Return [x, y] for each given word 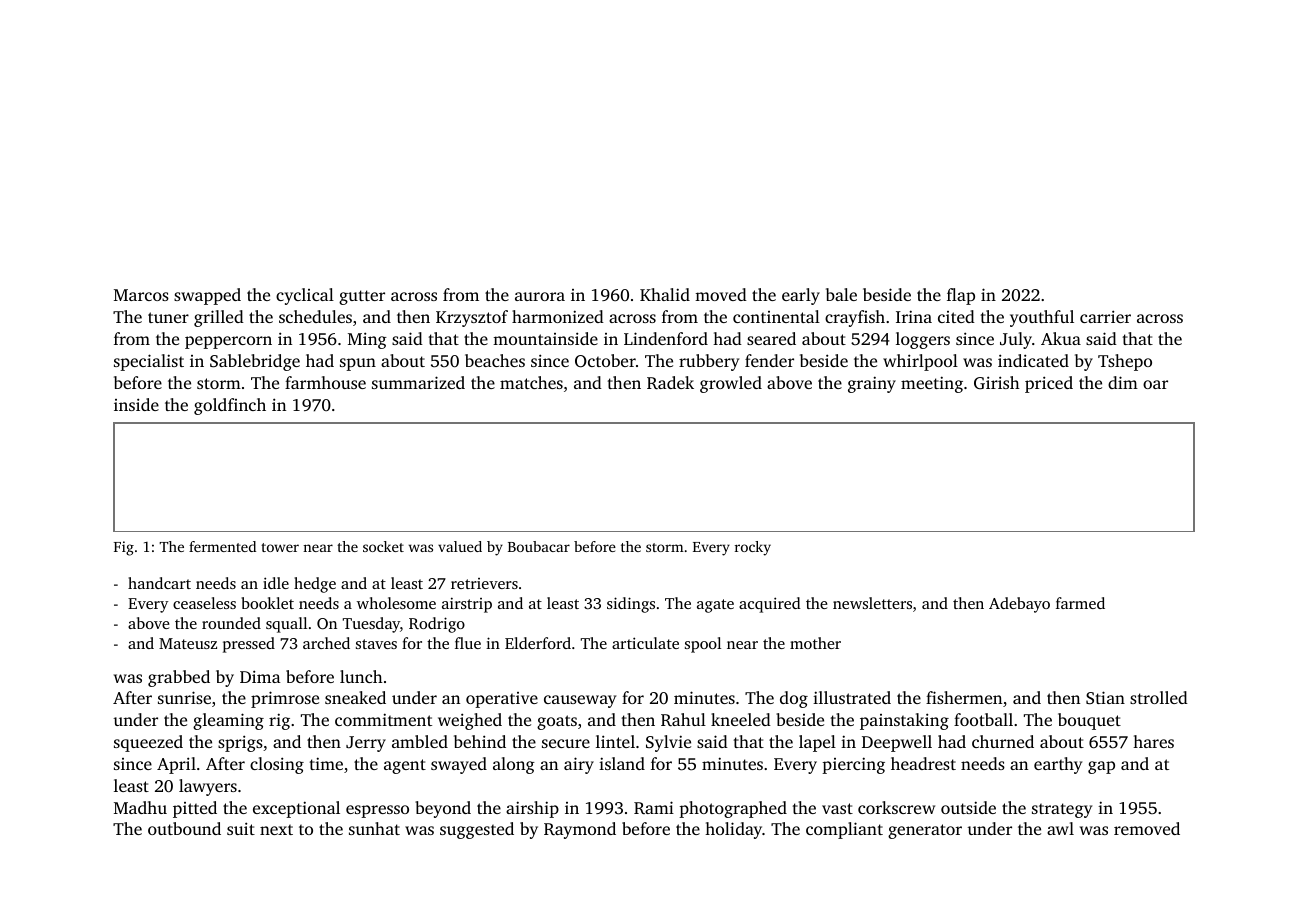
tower [280, 547]
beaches [495, 360]
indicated [1033, 360]
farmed [1080, 603]
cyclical [305, 296]
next [276, 830]
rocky [753, 548]
